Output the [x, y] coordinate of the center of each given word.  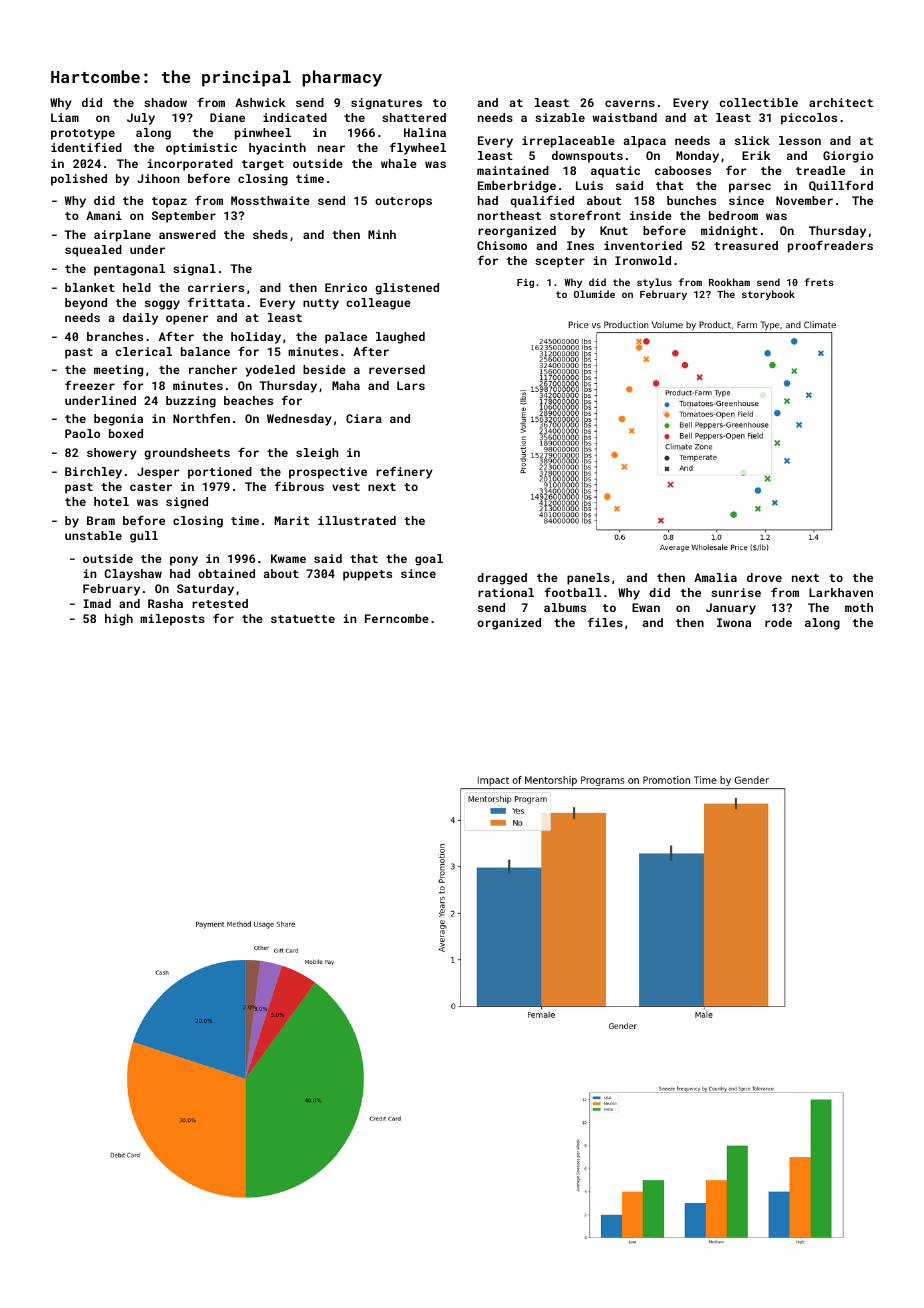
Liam [65, 117]
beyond [86, 304]
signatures [386, 104]
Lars [411, 385]
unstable [93, 535]
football [573, 592]
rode [778, 622]
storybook [768, 295]
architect [841, 102]
